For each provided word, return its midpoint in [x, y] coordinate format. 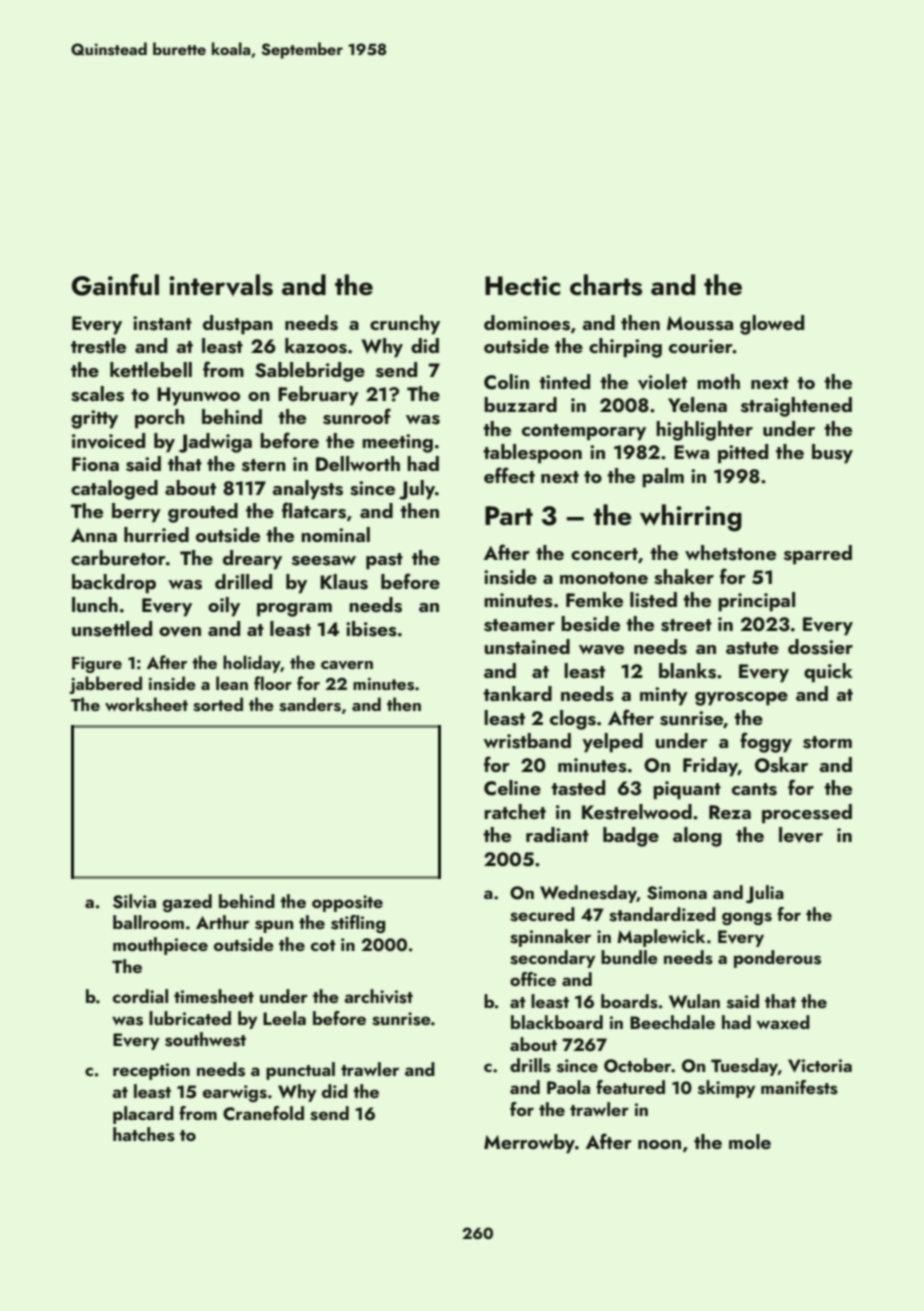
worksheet [146, 704]
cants [754, 789]
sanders [310, 704]
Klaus [344, 582]
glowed [772, 325]
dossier [820, 647]
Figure [97, 665]
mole [750, 1141]
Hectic [522, 286]
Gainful [115, 285]
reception [151, 1071]
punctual [300, 1071]
